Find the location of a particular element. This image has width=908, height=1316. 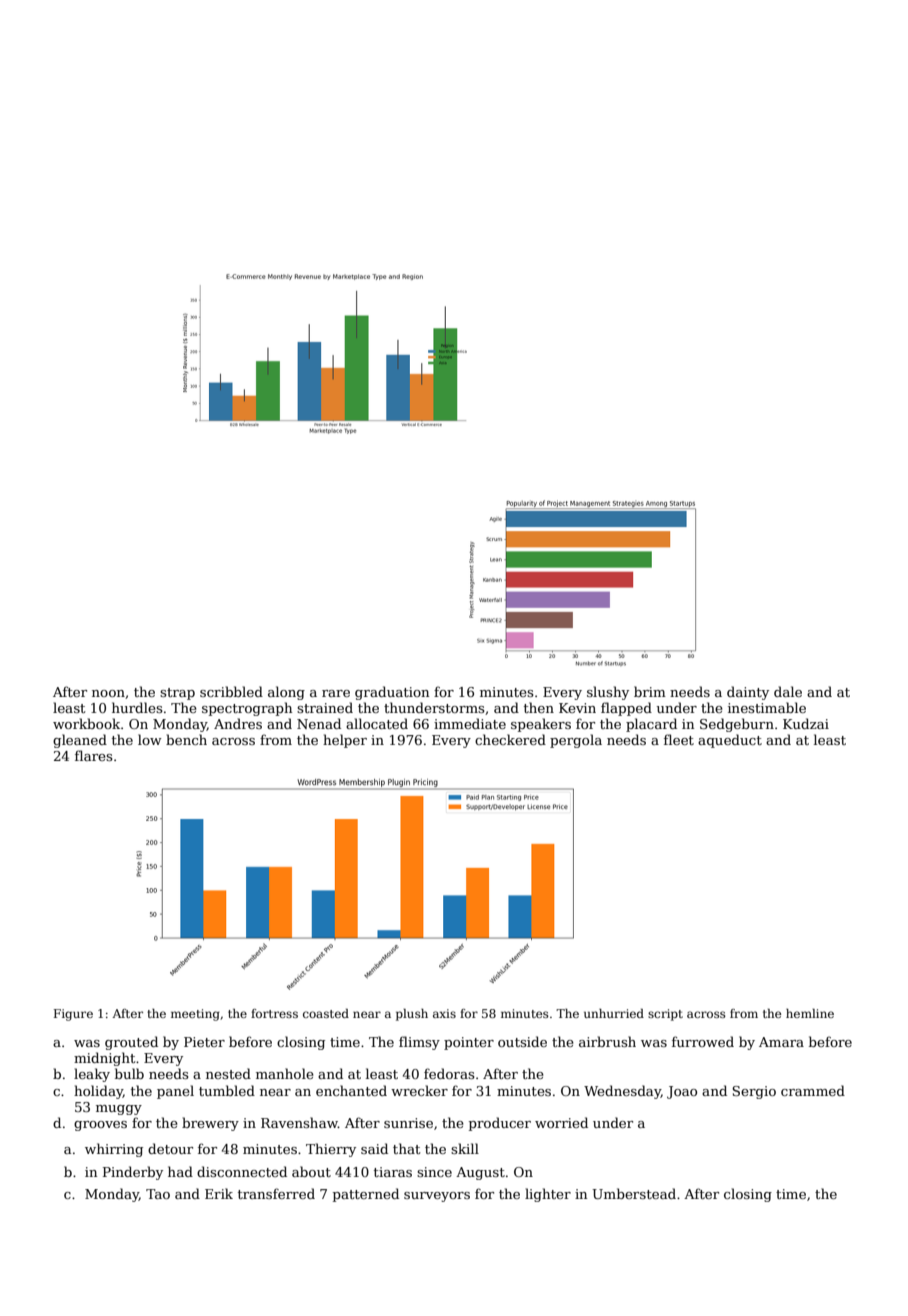

unhurried is located at coordinates (614, 1013).
